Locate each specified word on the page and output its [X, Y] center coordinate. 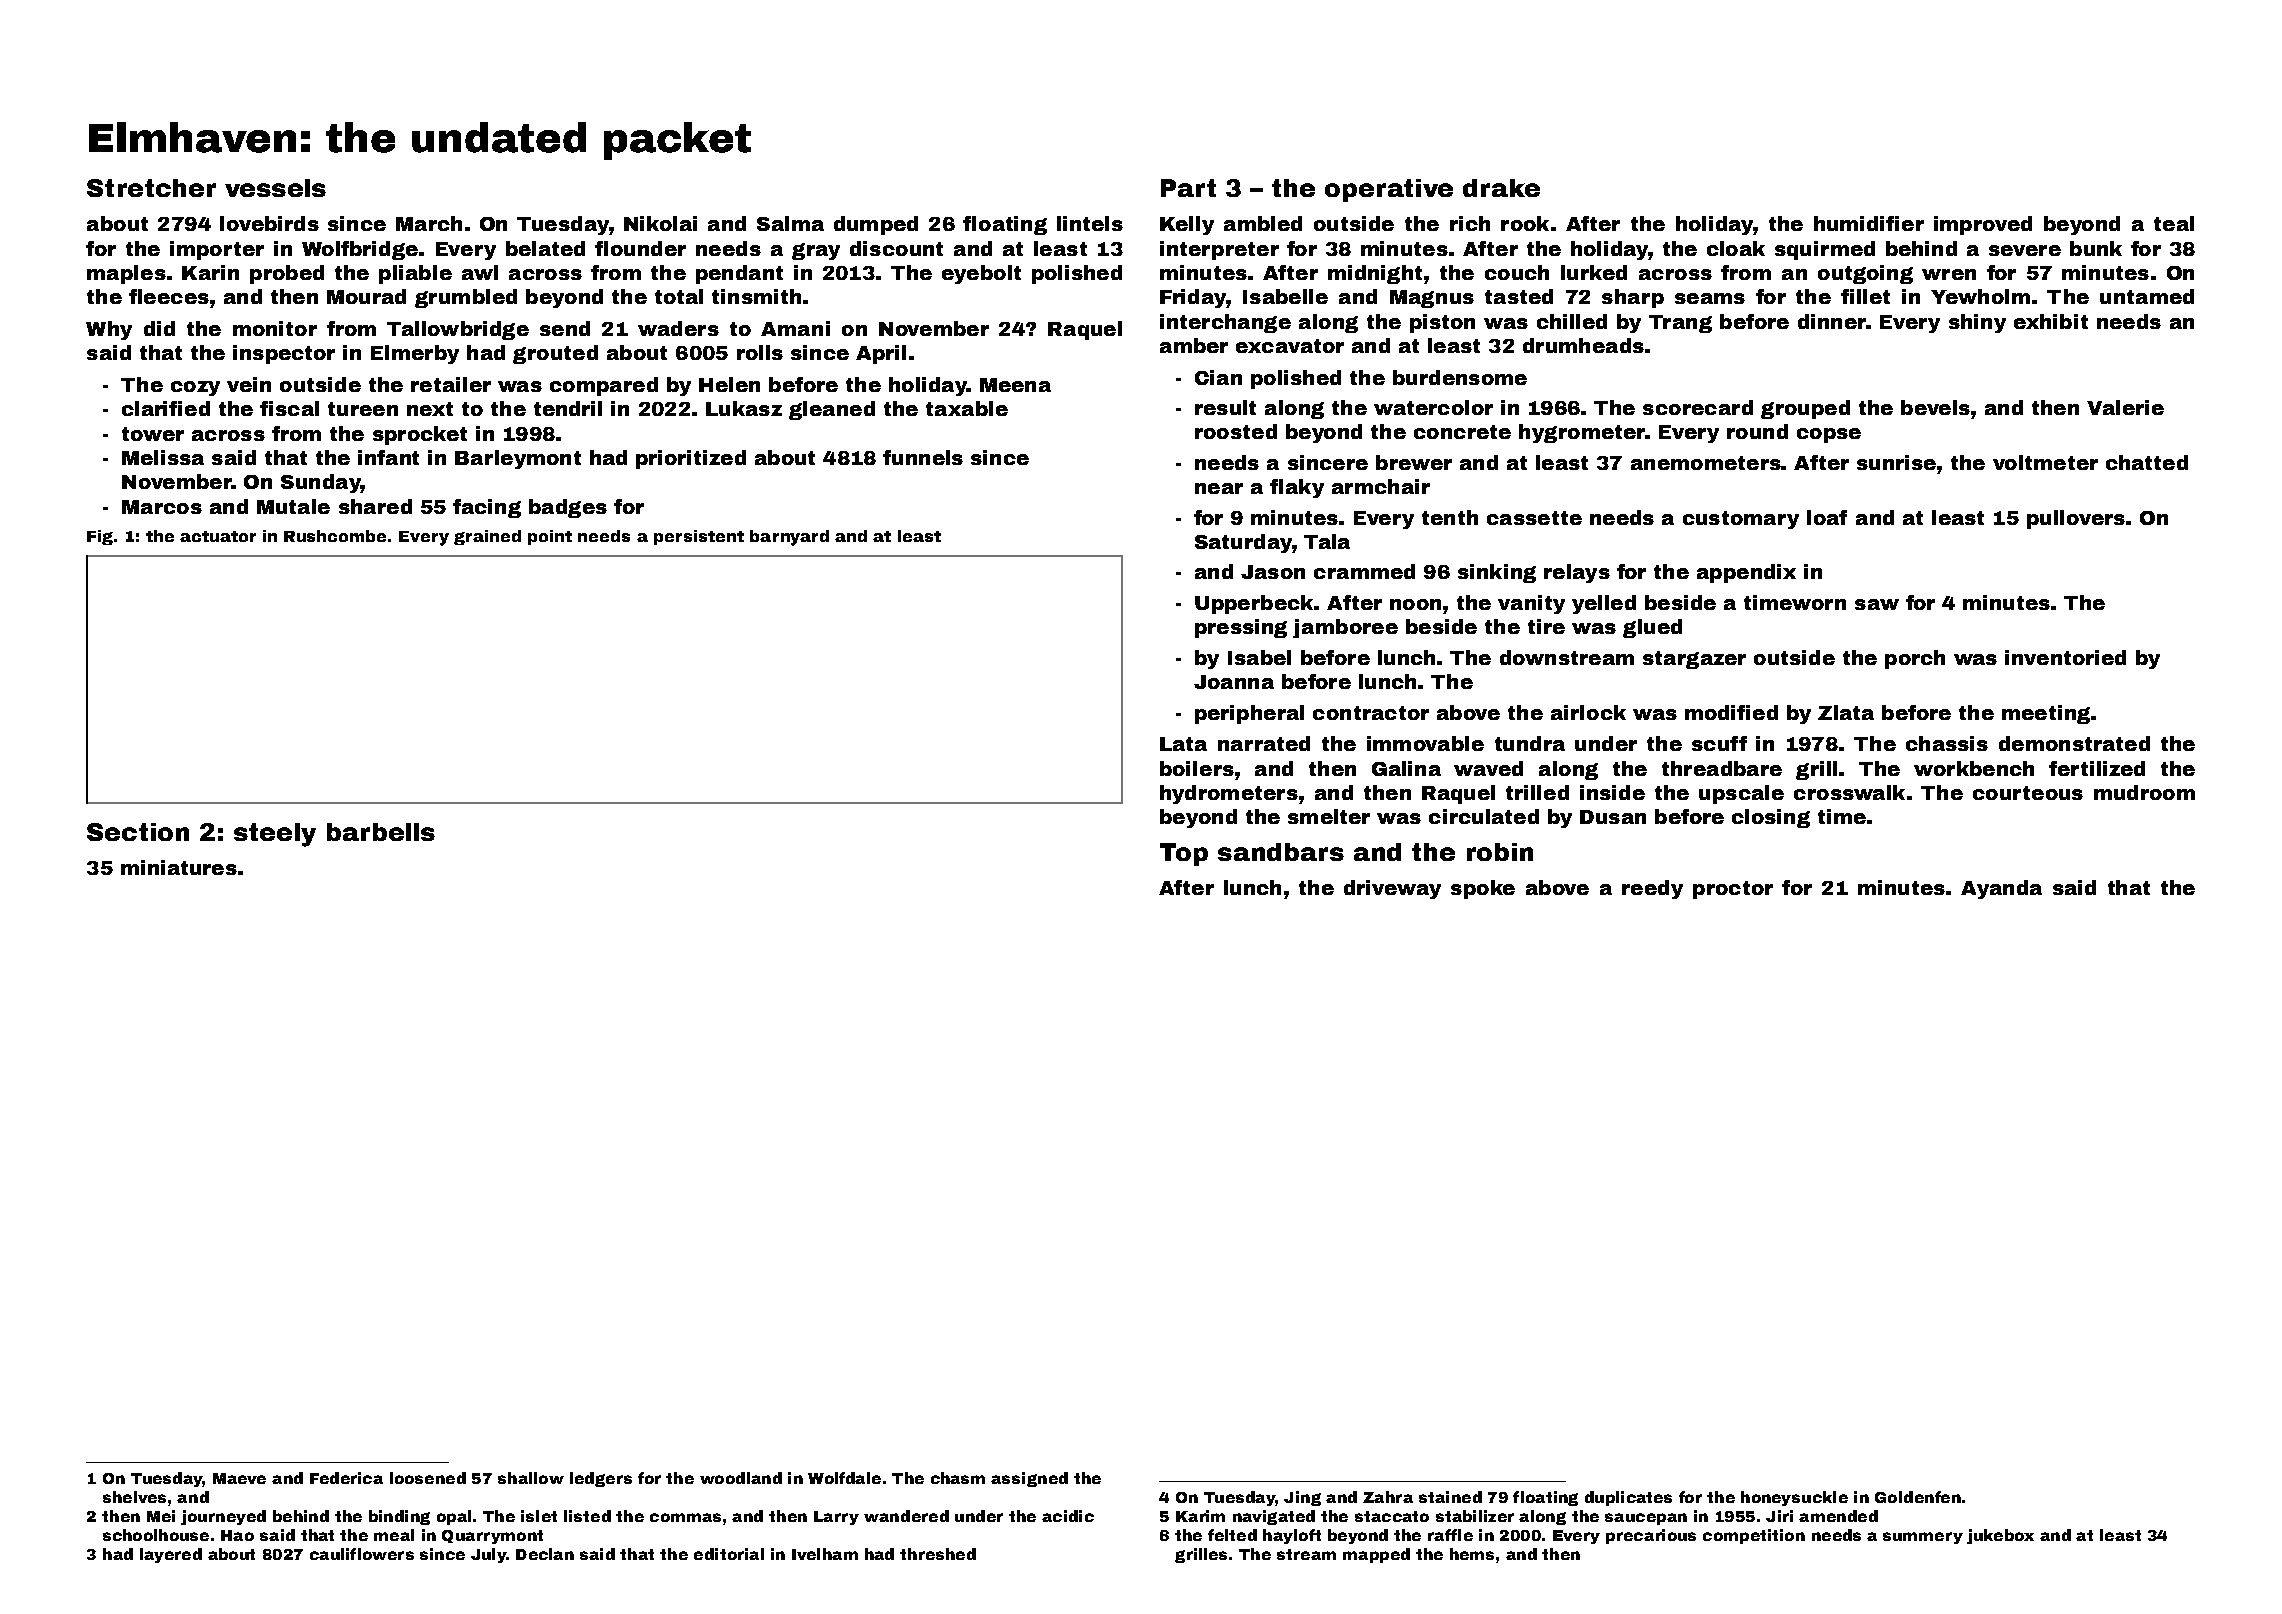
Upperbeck [1254, 604]
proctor [1733, 890]
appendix [1746, 573]
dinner [1832, 321]
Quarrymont [492, 1537]
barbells [381, 832]
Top [1184, 854]
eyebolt [981, 274]
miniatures [179, 867]
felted [1232, 1535]
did [159, 328]
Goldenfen [1918, 1497]
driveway [1392, 889]
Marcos [162, 507]
